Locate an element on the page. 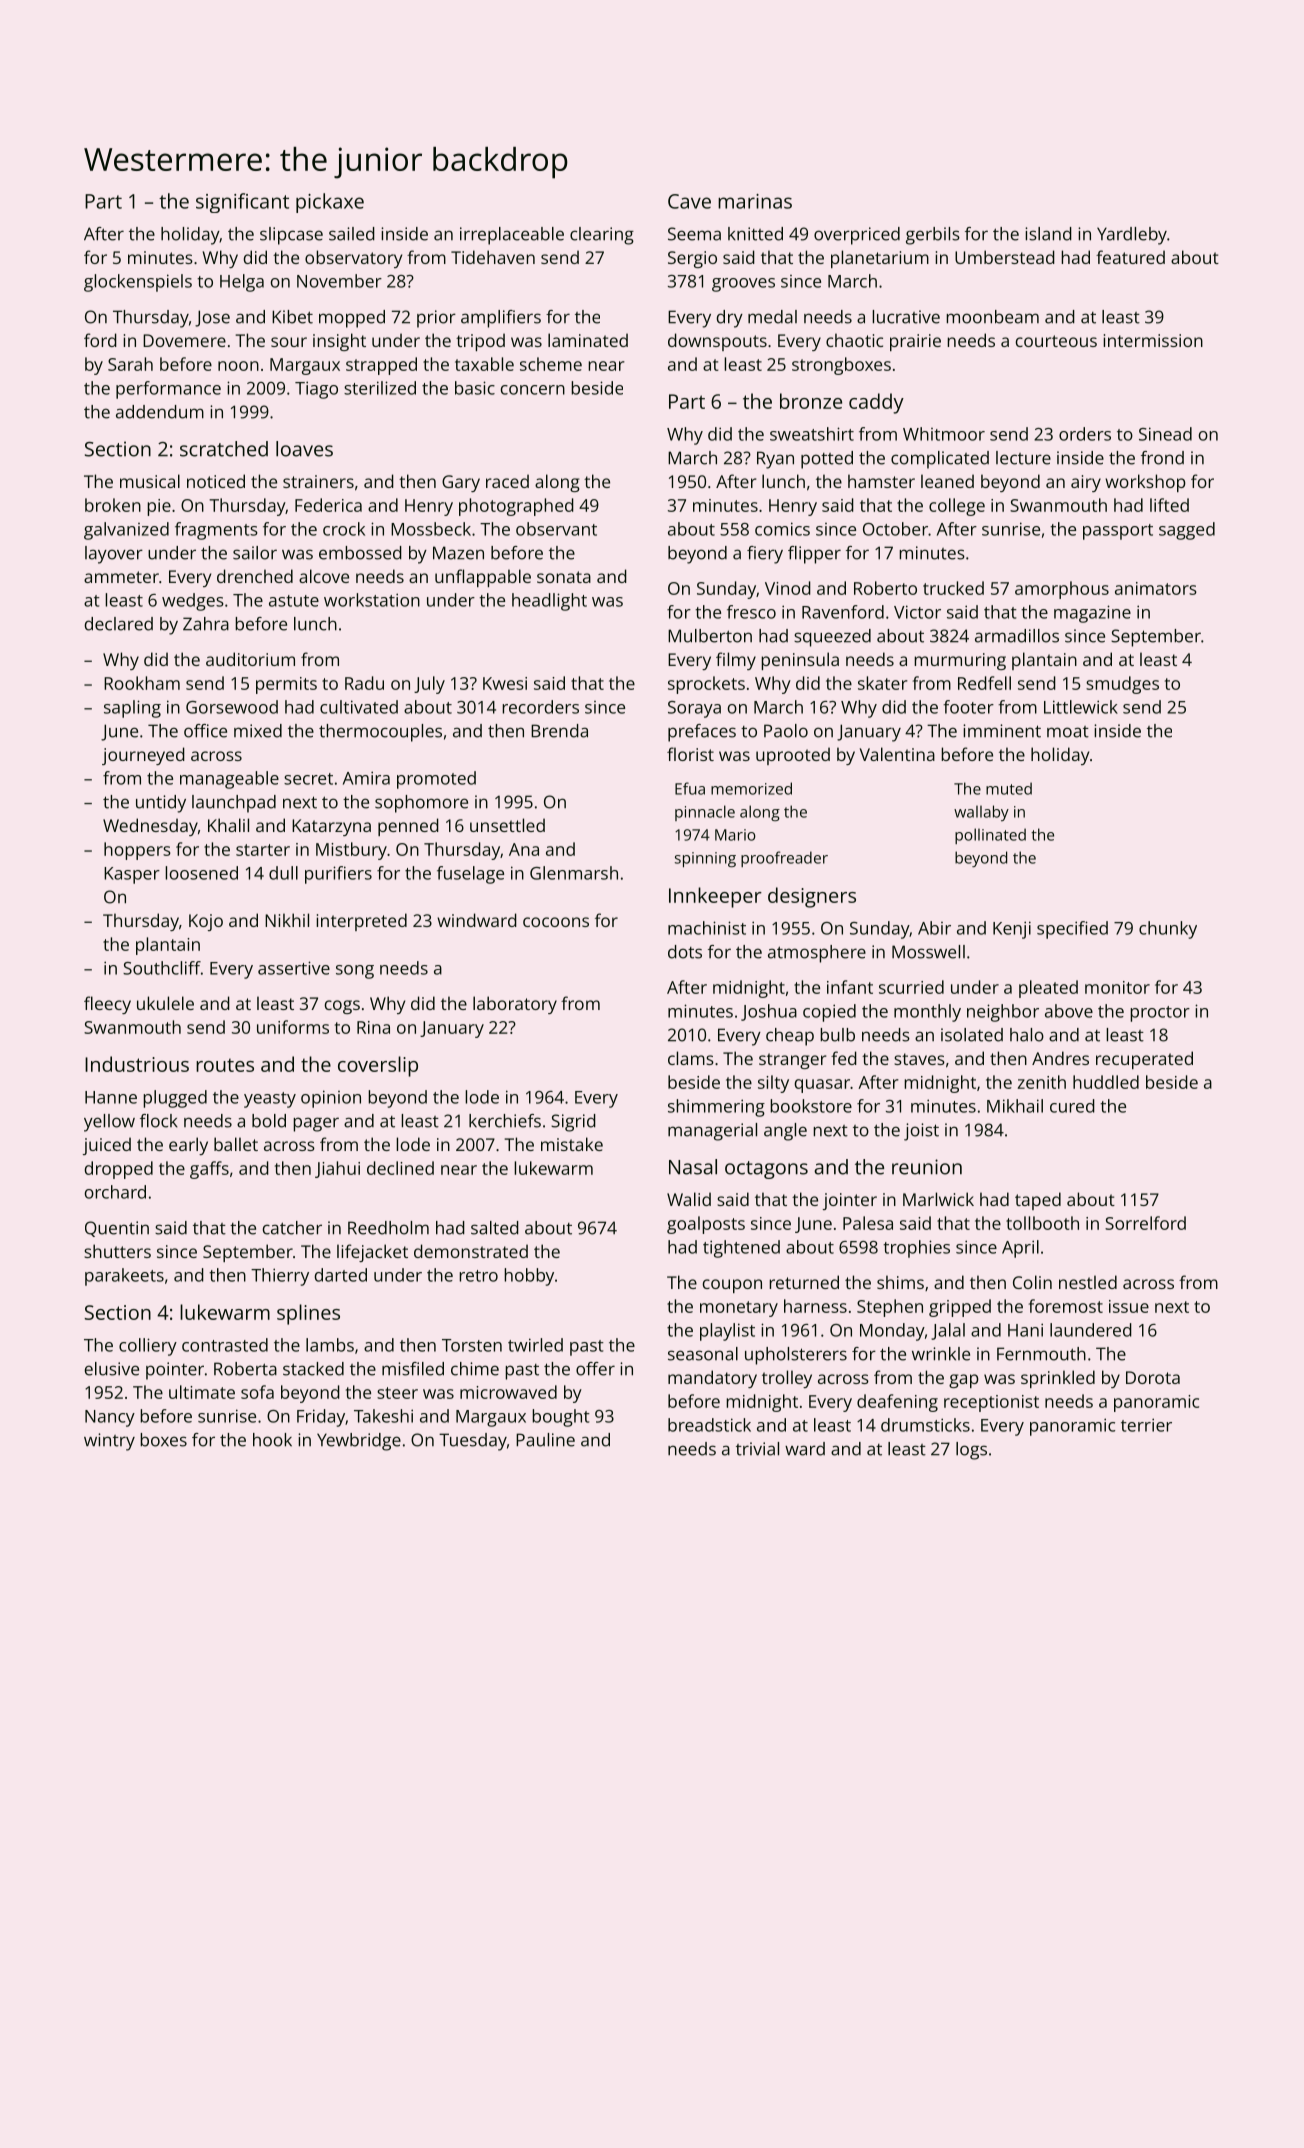  Umberstead is located at coordinates (1004, 257).
